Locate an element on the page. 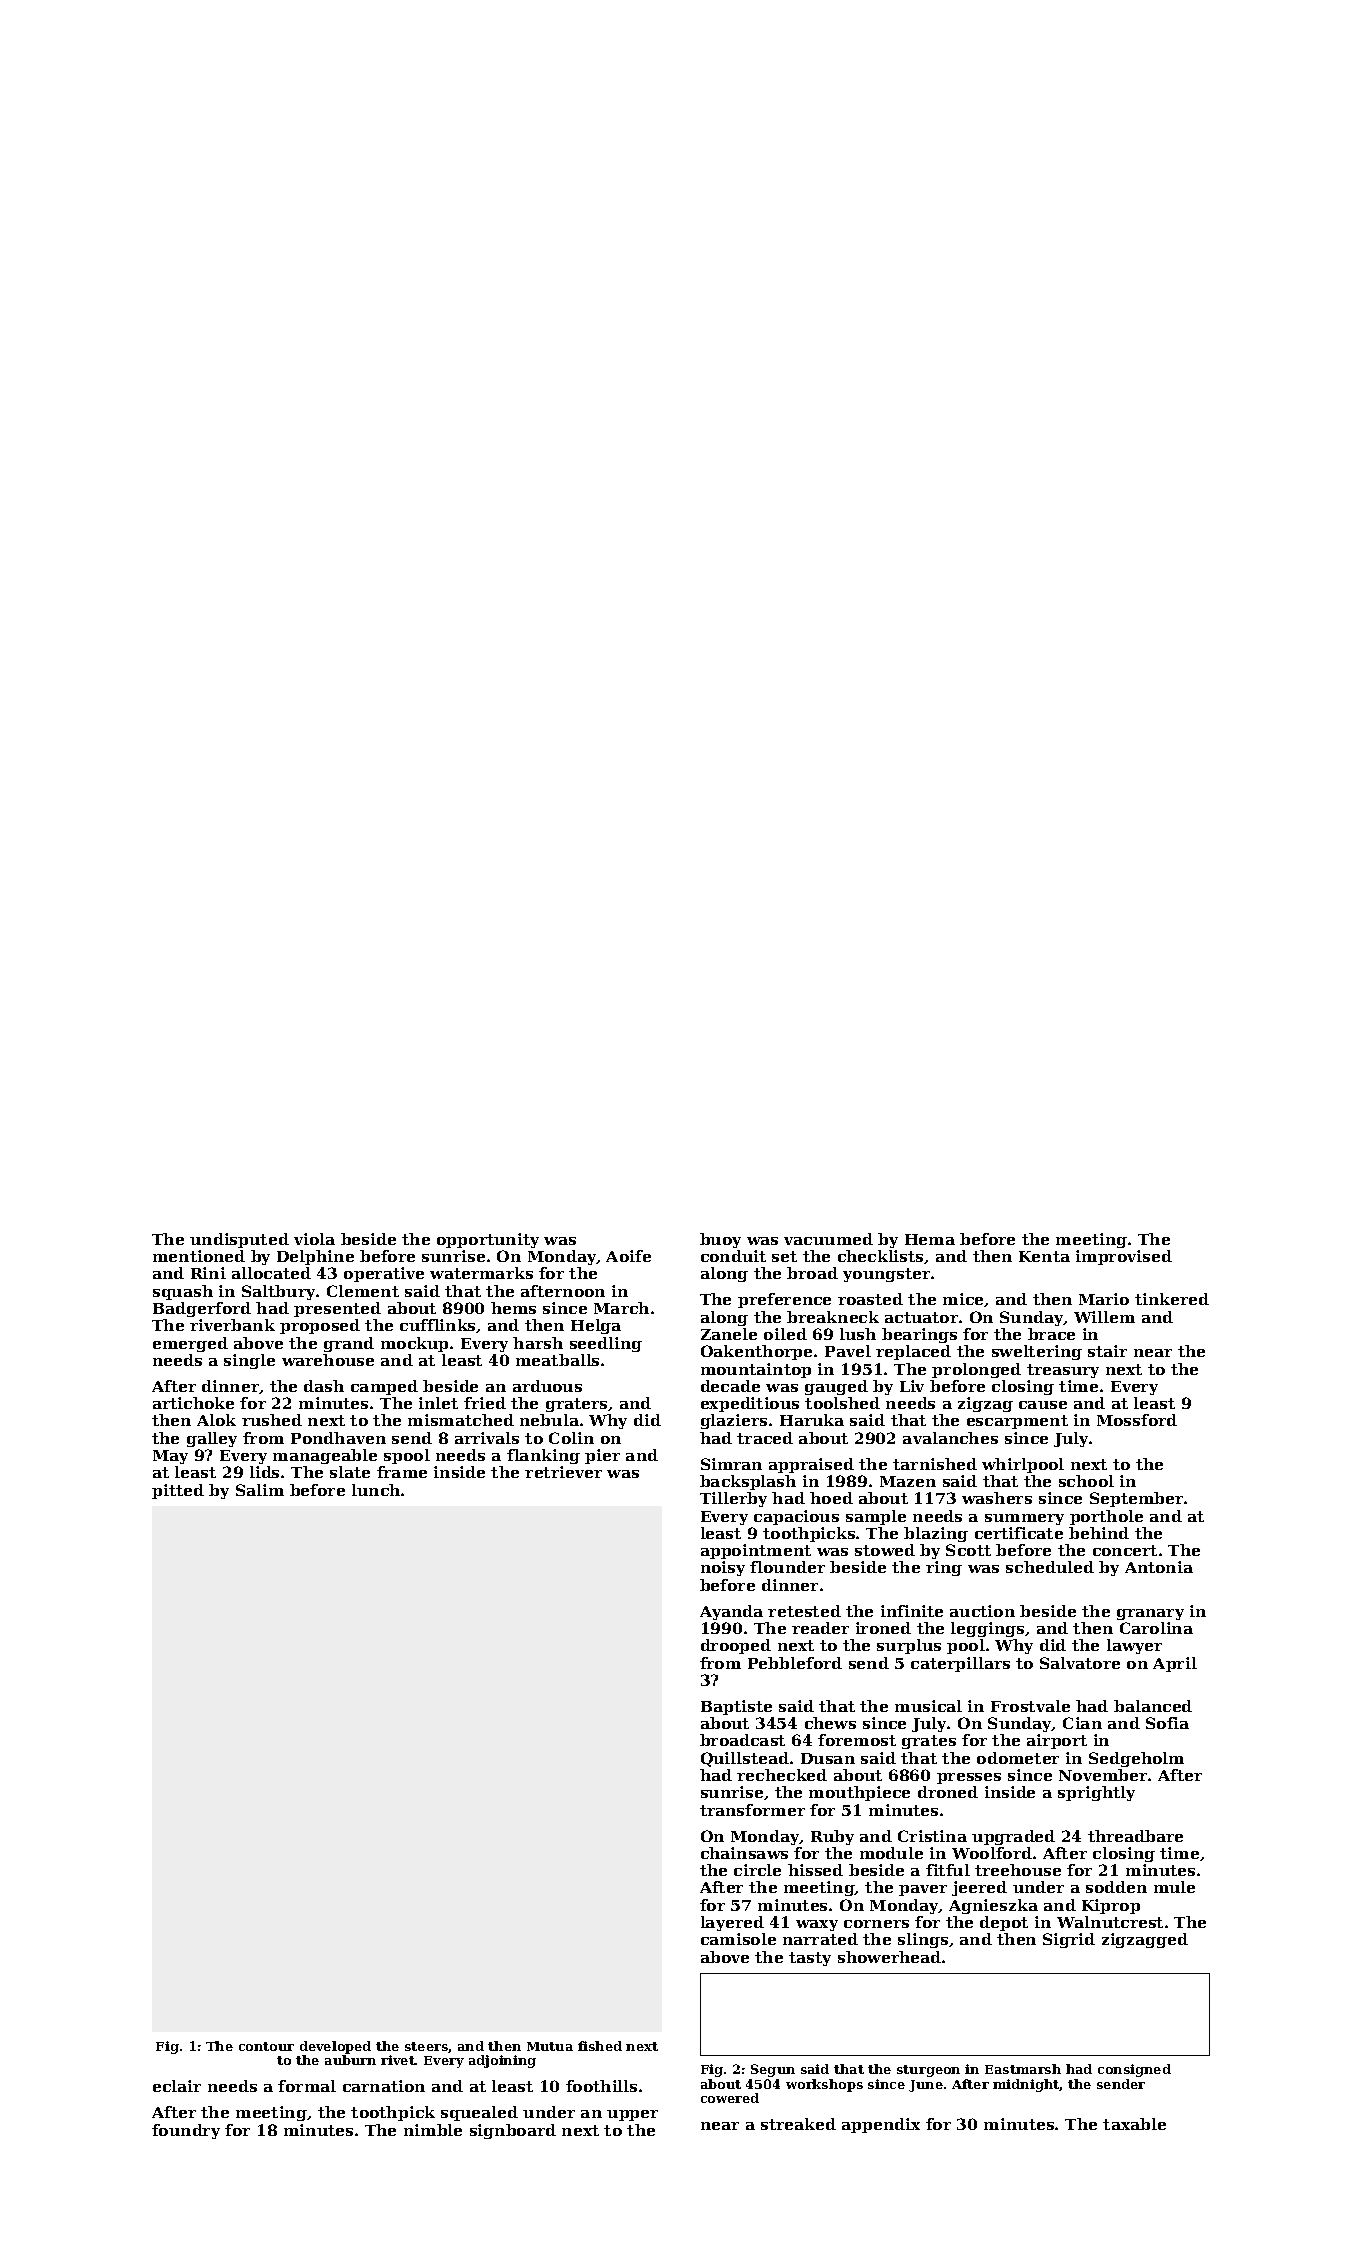 This document has width=1362, height=2244. consigned is located at coordinates (1134, 2070).
